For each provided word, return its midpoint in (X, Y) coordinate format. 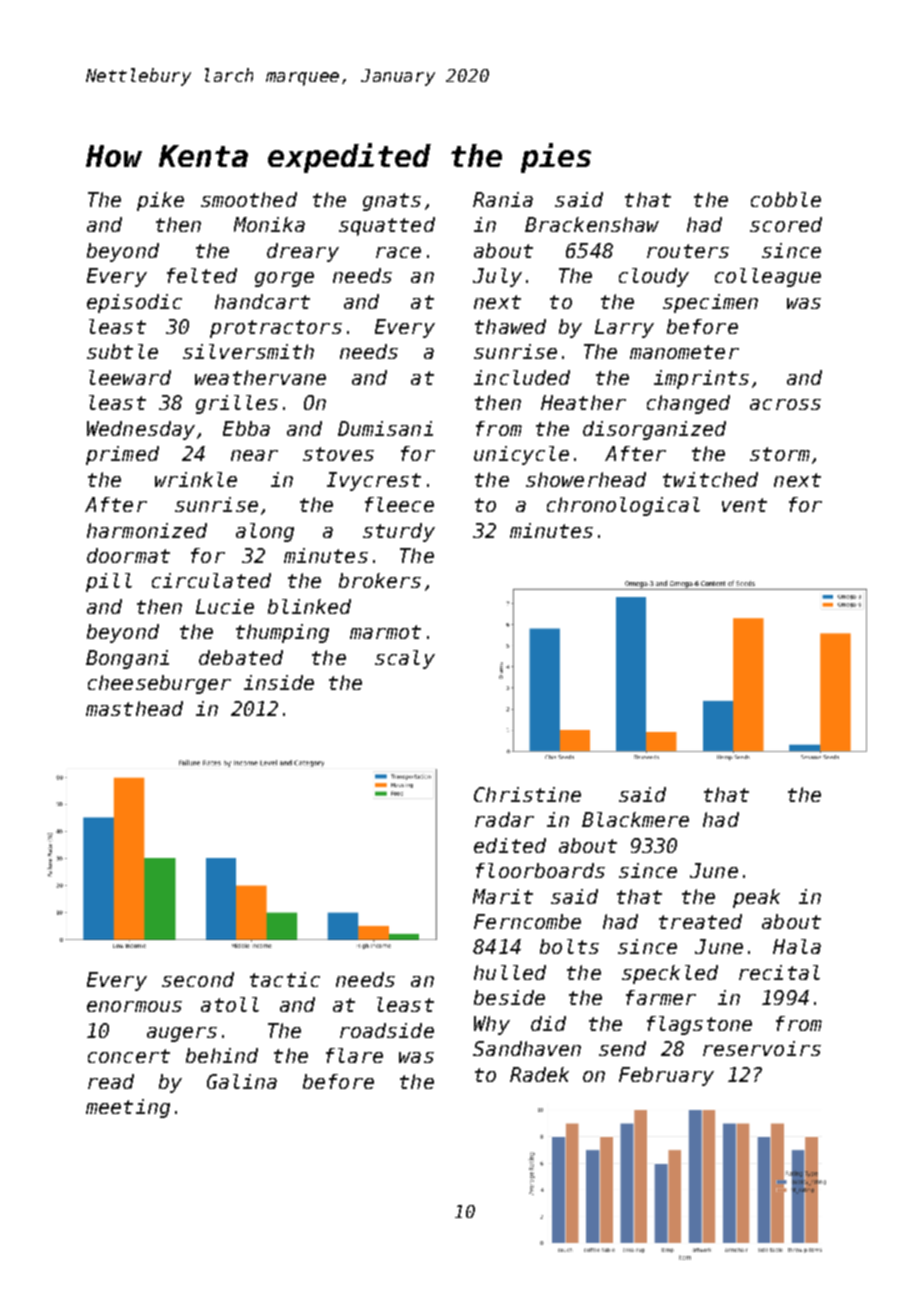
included (522, 377)
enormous (134, 1006)
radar (504, 819)
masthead (134, 708)
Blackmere (635, 819)
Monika (269, 224)
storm (780, 454)
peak (756, 898)
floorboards (540, 870)
